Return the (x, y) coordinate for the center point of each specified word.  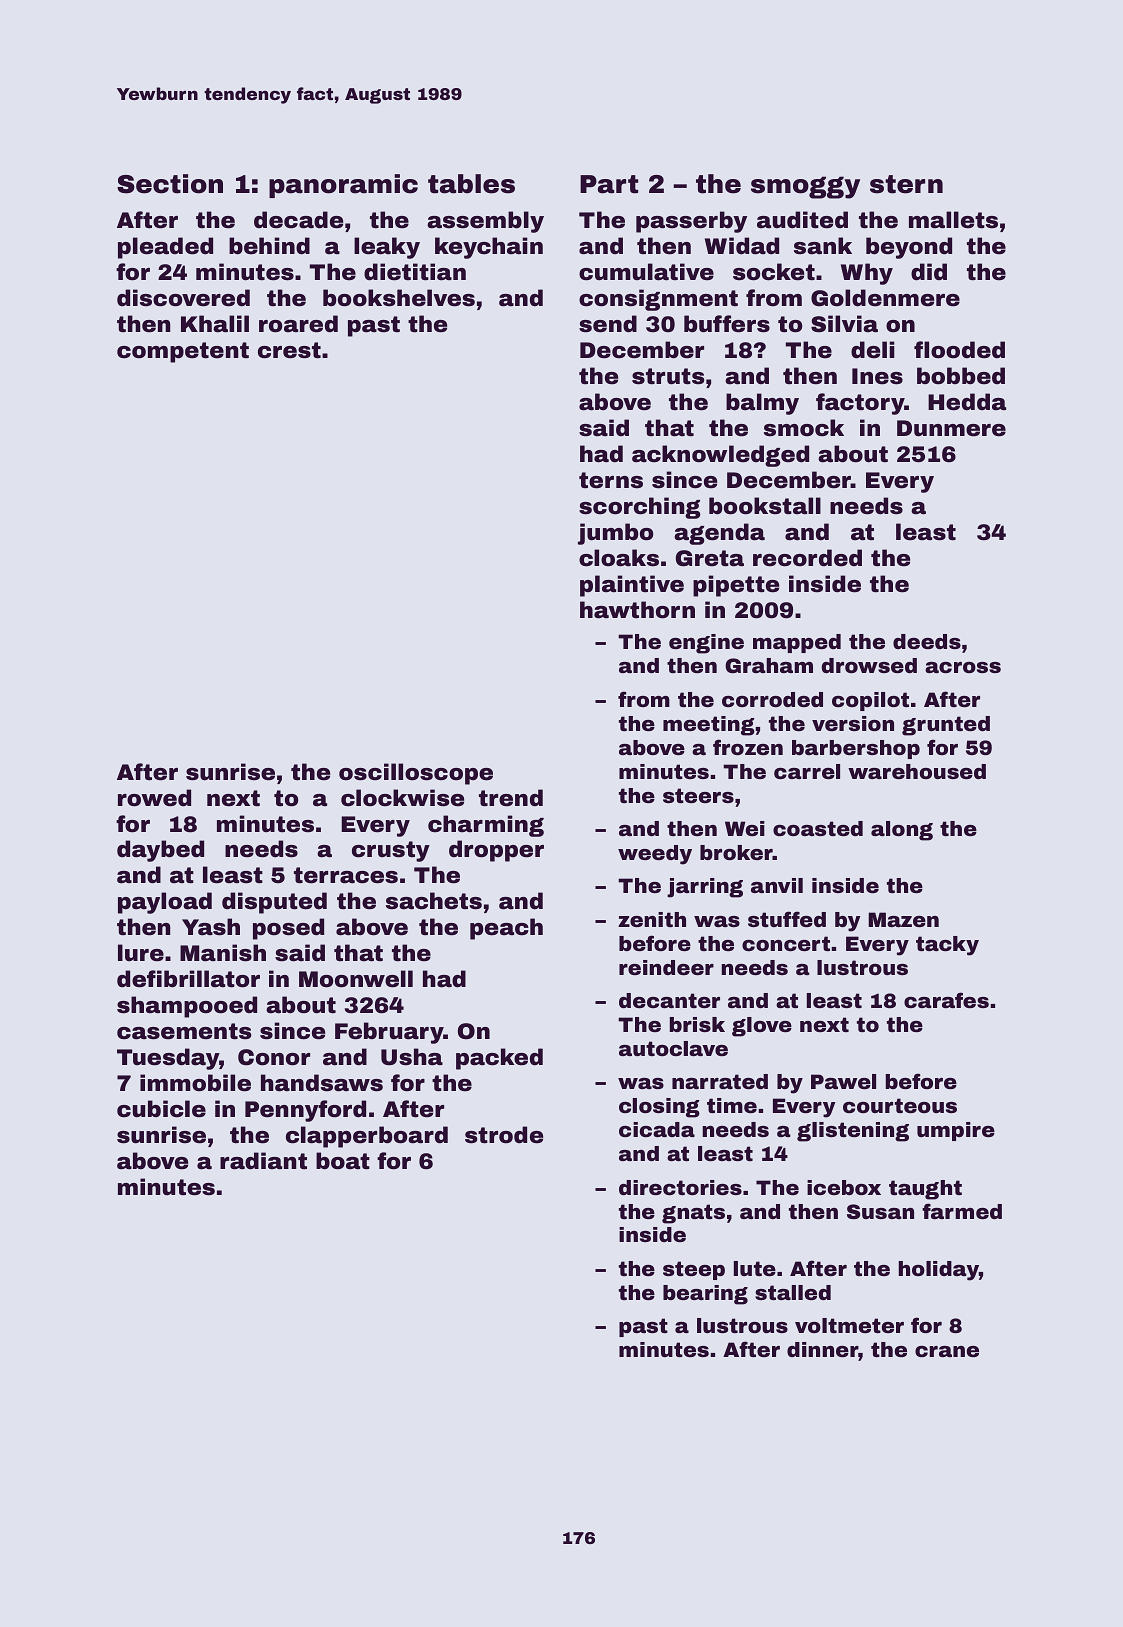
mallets (953, 220)
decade (298, 220)
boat (343, 1161)
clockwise (402, 798)
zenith (652, 919)
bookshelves (399, 298)
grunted (946, 726)
